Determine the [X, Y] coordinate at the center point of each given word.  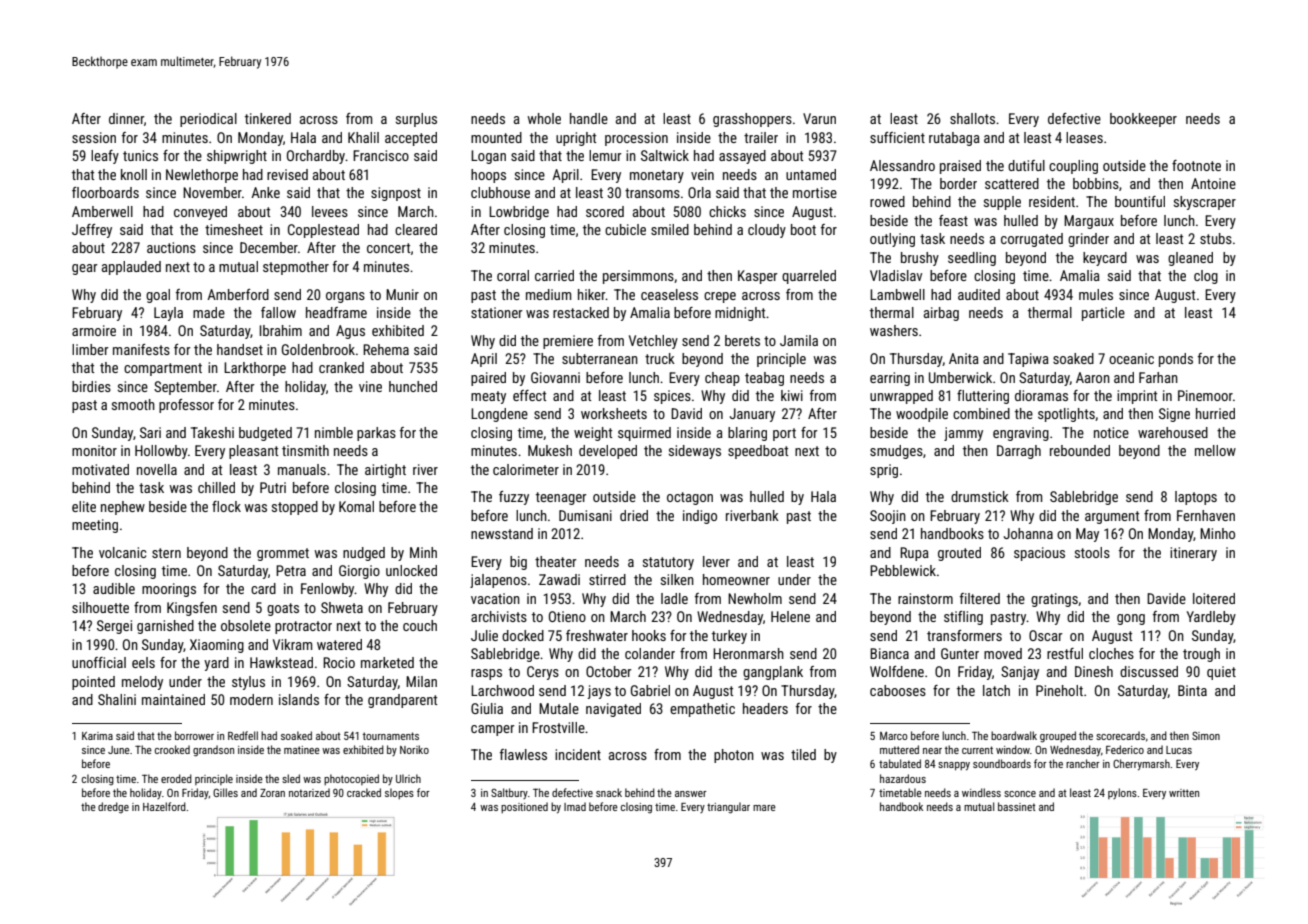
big [518, 563]
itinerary [1193, 554]
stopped [295, 508]
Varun [819, 118]
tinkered [268, 118]
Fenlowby [328, 590]
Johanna [1028, 533]
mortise [815, 192]
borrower [194, 735]
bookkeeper [1143, 120]
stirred [607, 579]
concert [388, 248]
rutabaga [954, 139]
